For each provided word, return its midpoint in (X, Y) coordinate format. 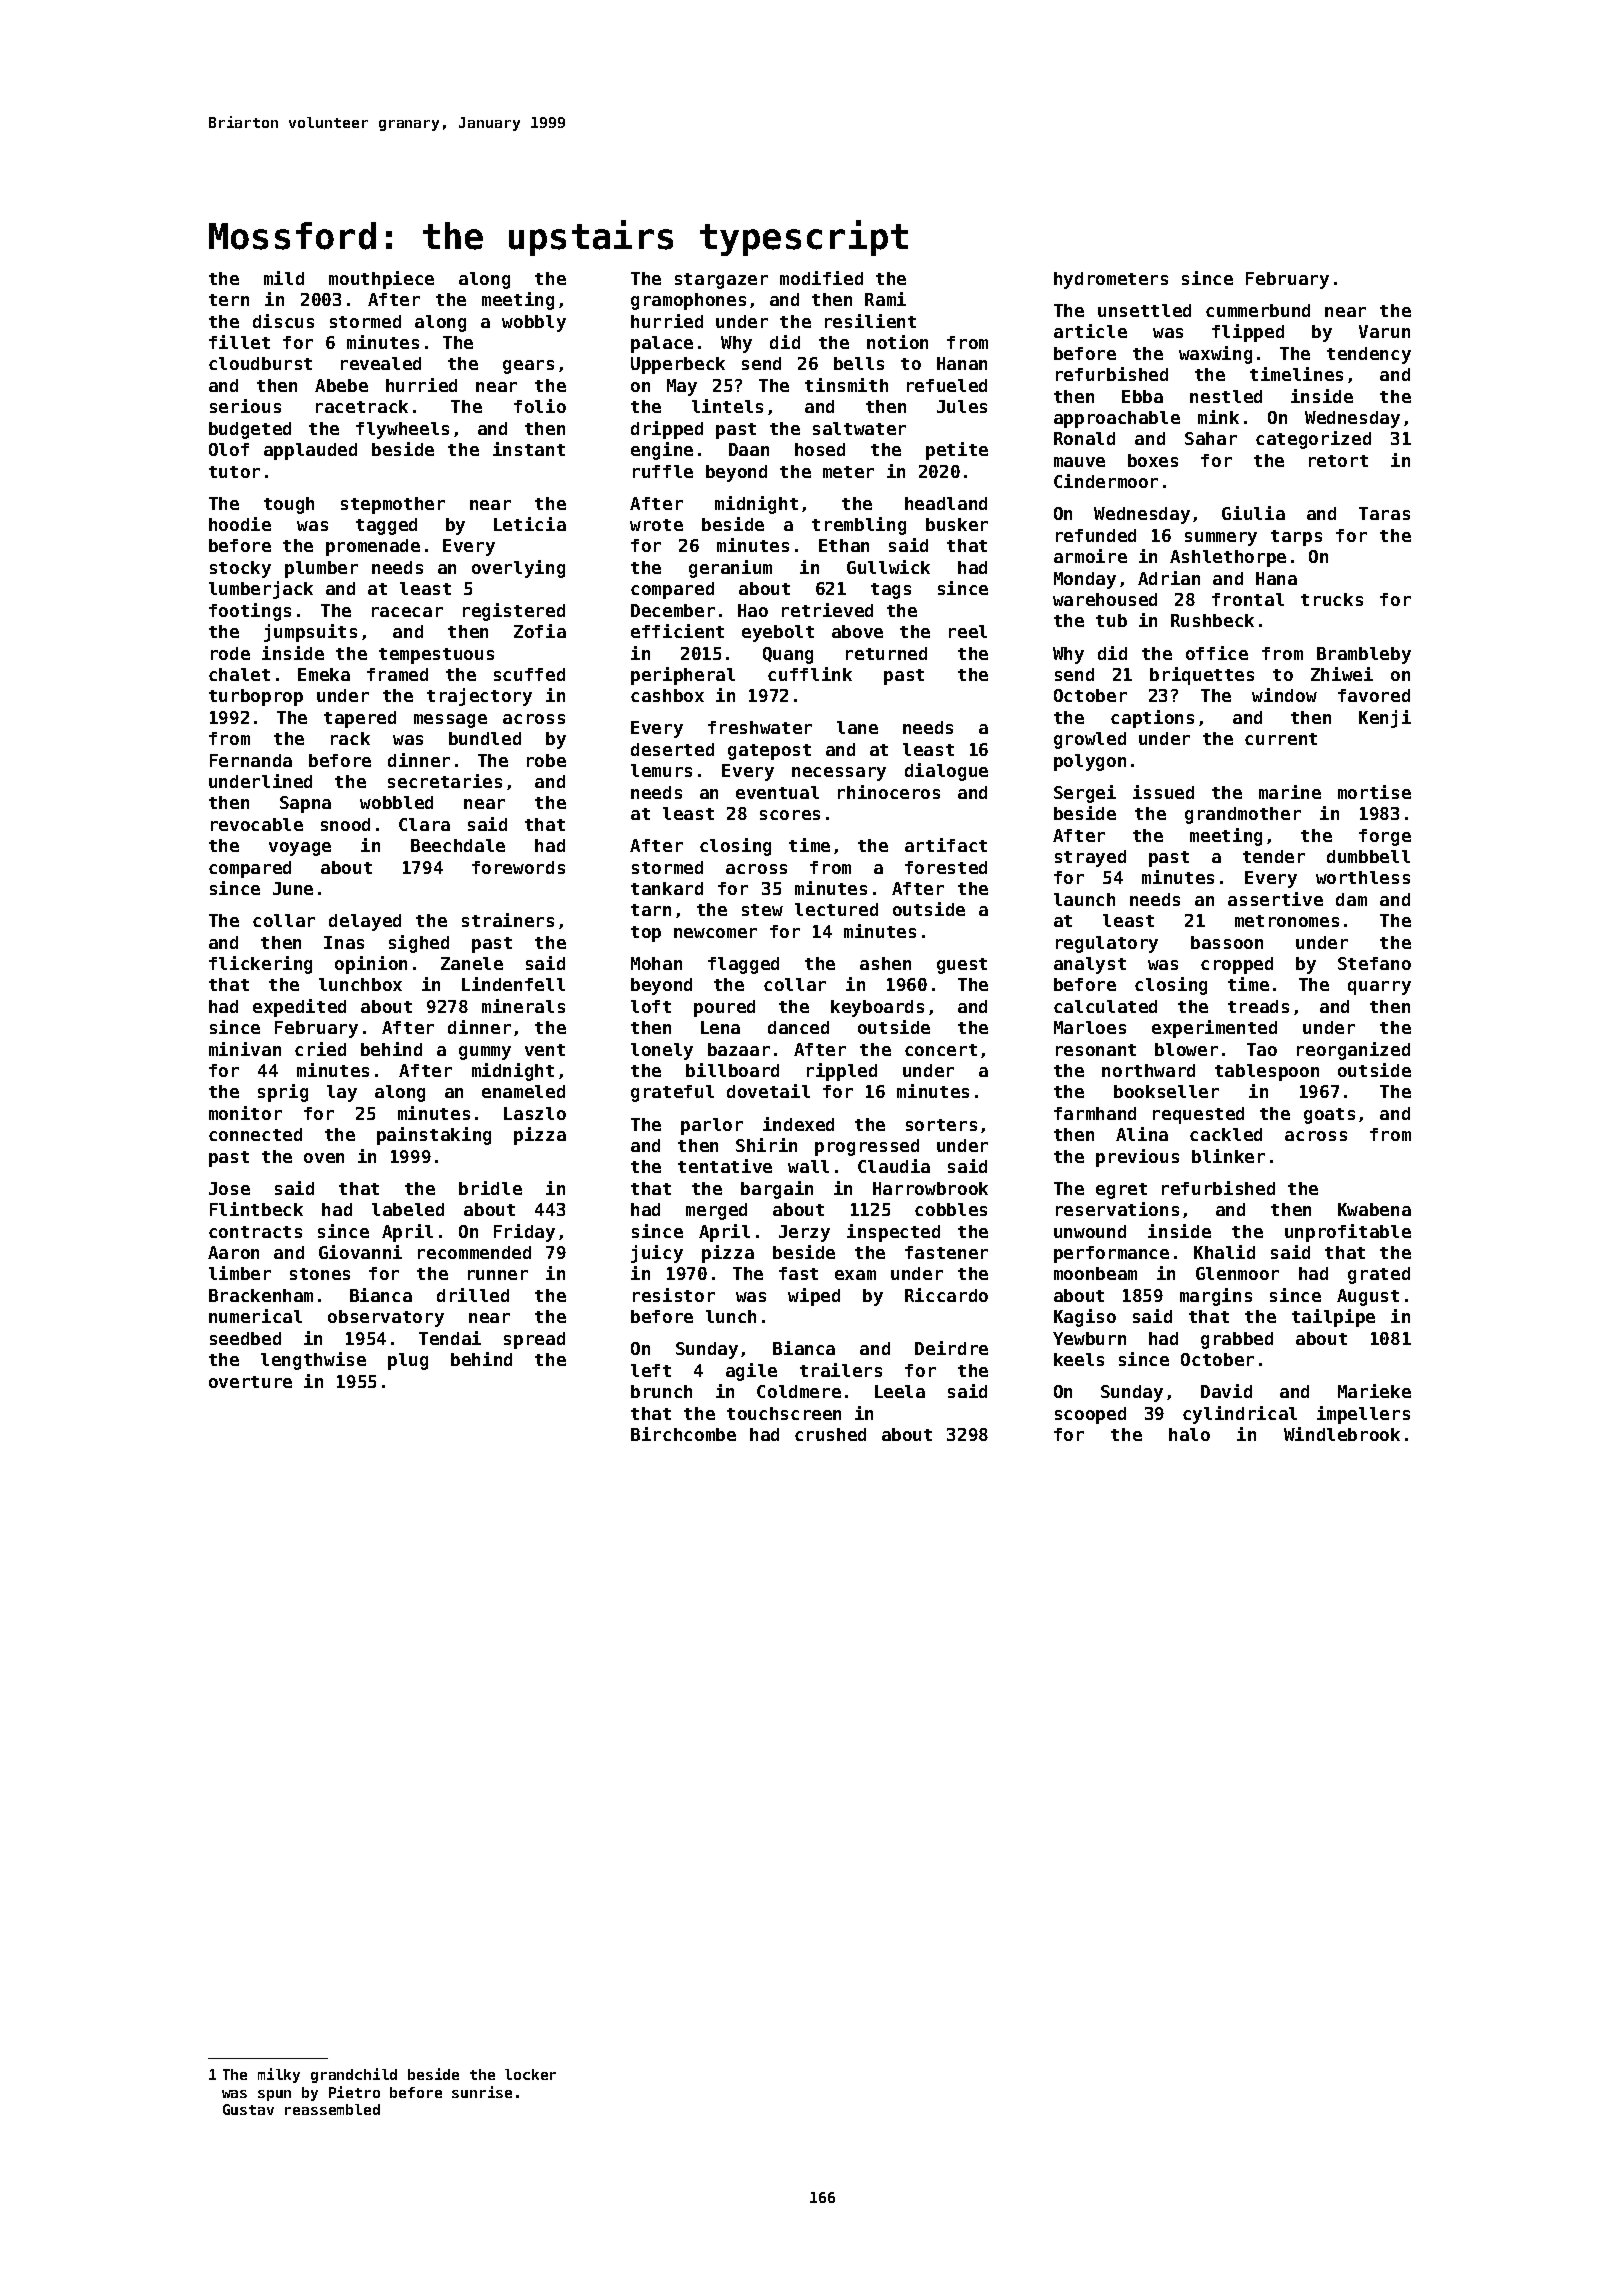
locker (530, 2074)
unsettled (1144, 310)
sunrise (482, 2092)
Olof (229, 449)
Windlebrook (1342, 1434)
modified (821, 278)
